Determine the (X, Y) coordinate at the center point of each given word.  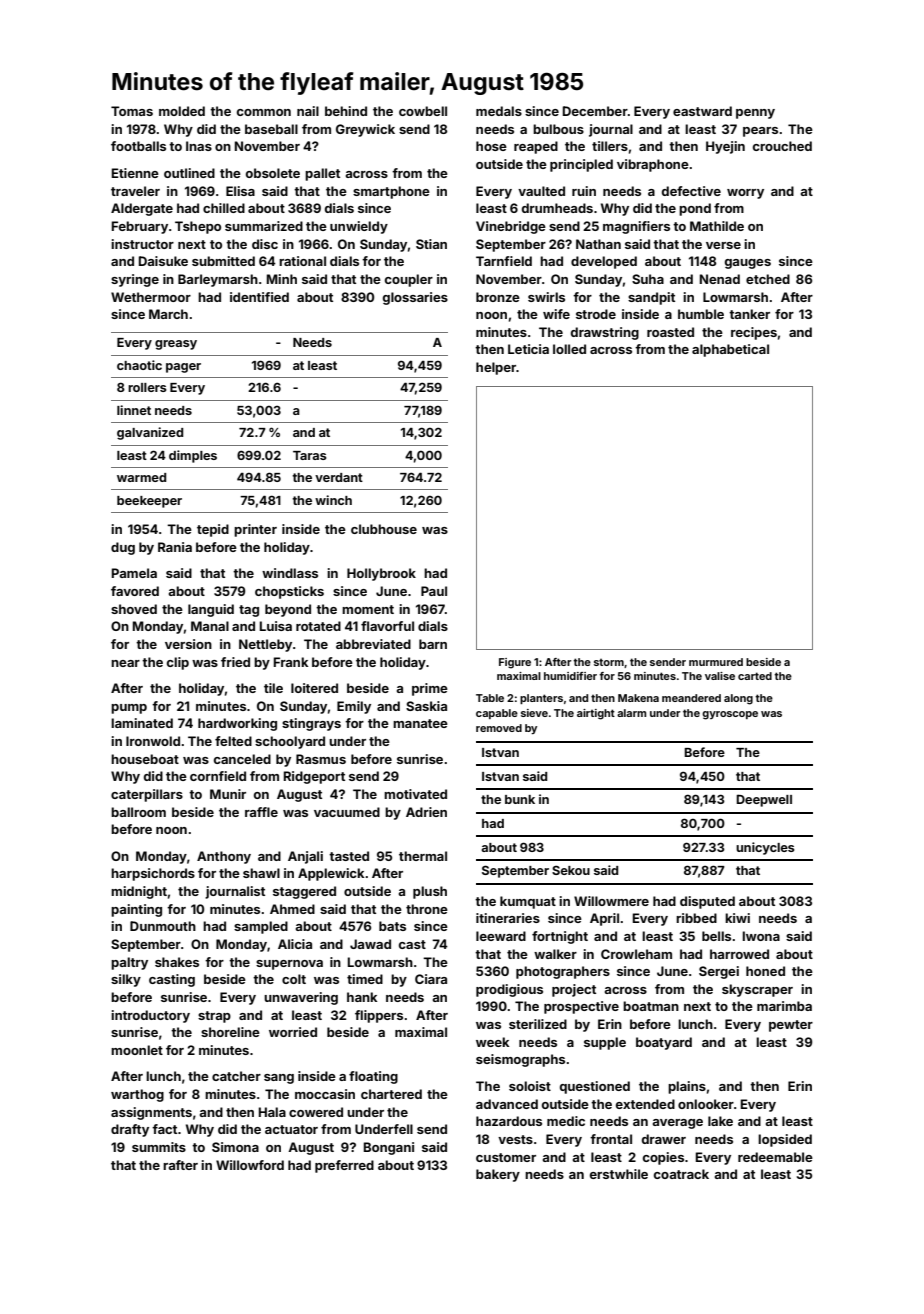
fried (235, 662)
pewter (791, 1026)
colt (294, 979)
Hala (272, 1112)
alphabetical (730, 350)
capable (497, 714)
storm (609, 662)
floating (373, 1077)
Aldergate (142, 209)
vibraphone (653, 165)
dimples (193, 456)
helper (496, 368)
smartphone (391, 192)
